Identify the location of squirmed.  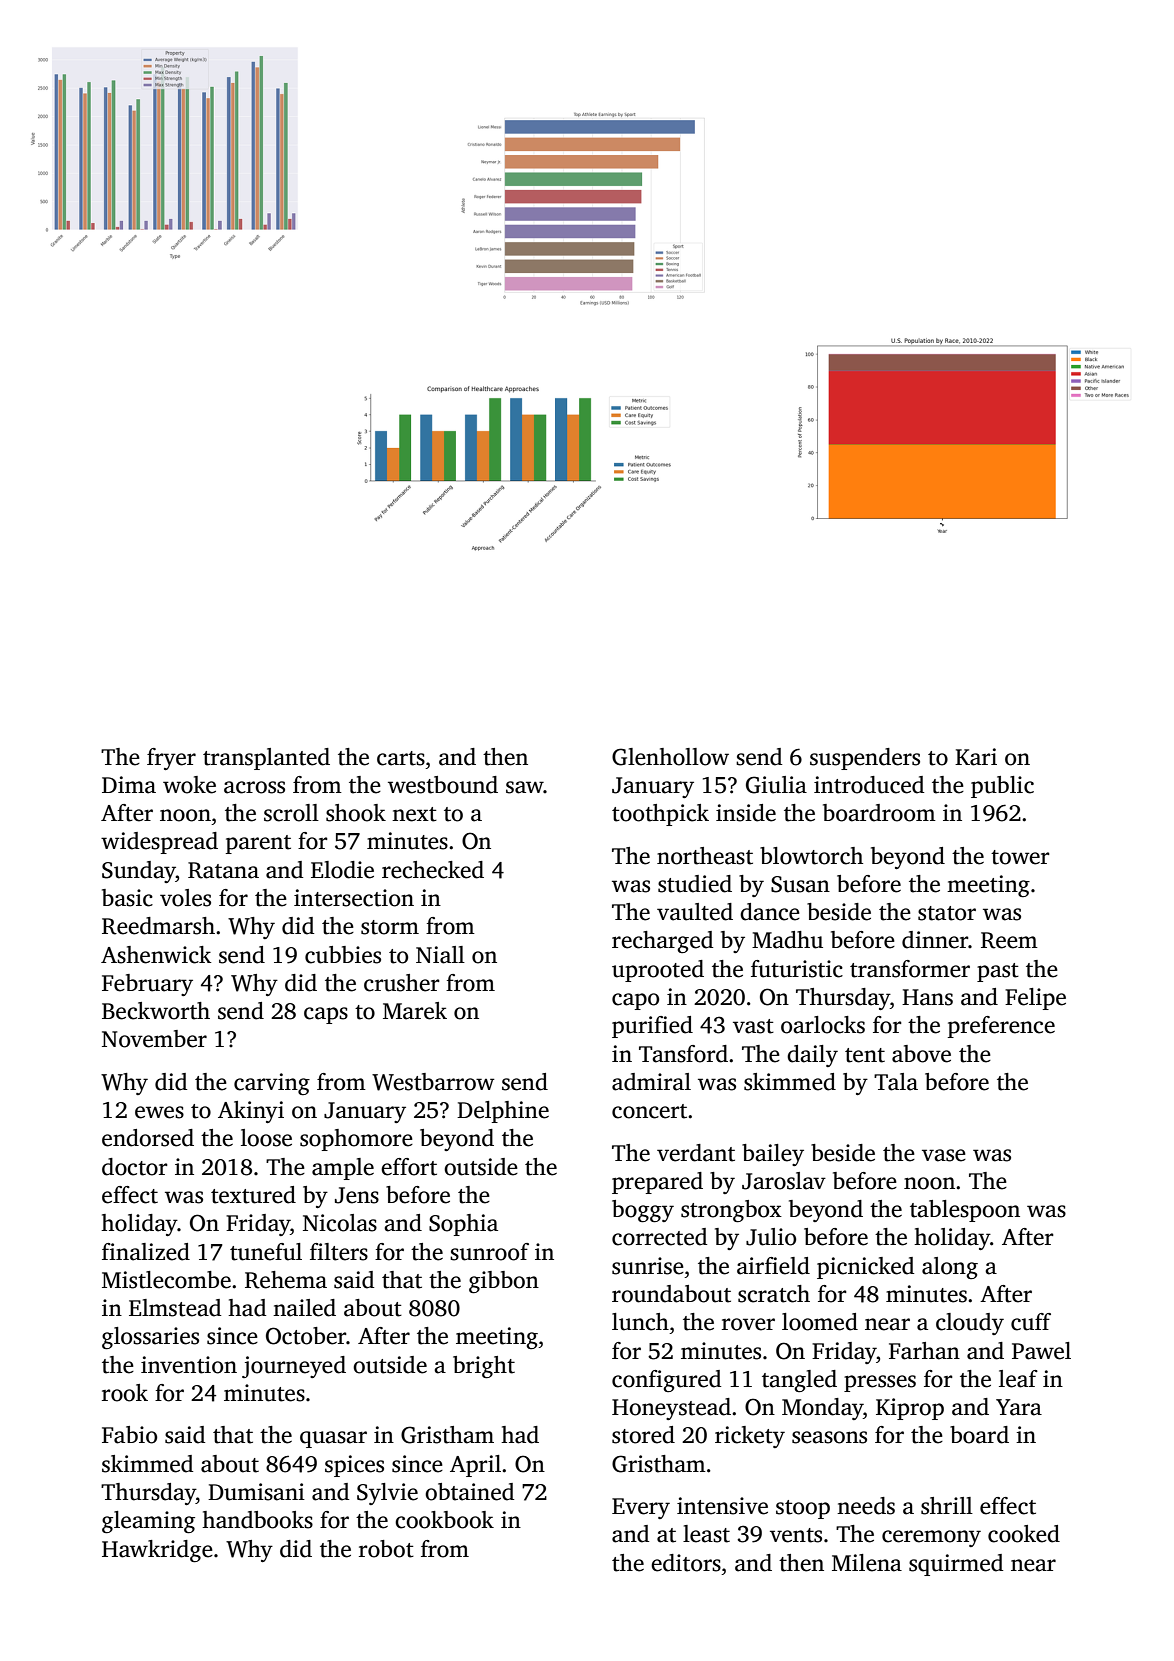
(956, 1565).
